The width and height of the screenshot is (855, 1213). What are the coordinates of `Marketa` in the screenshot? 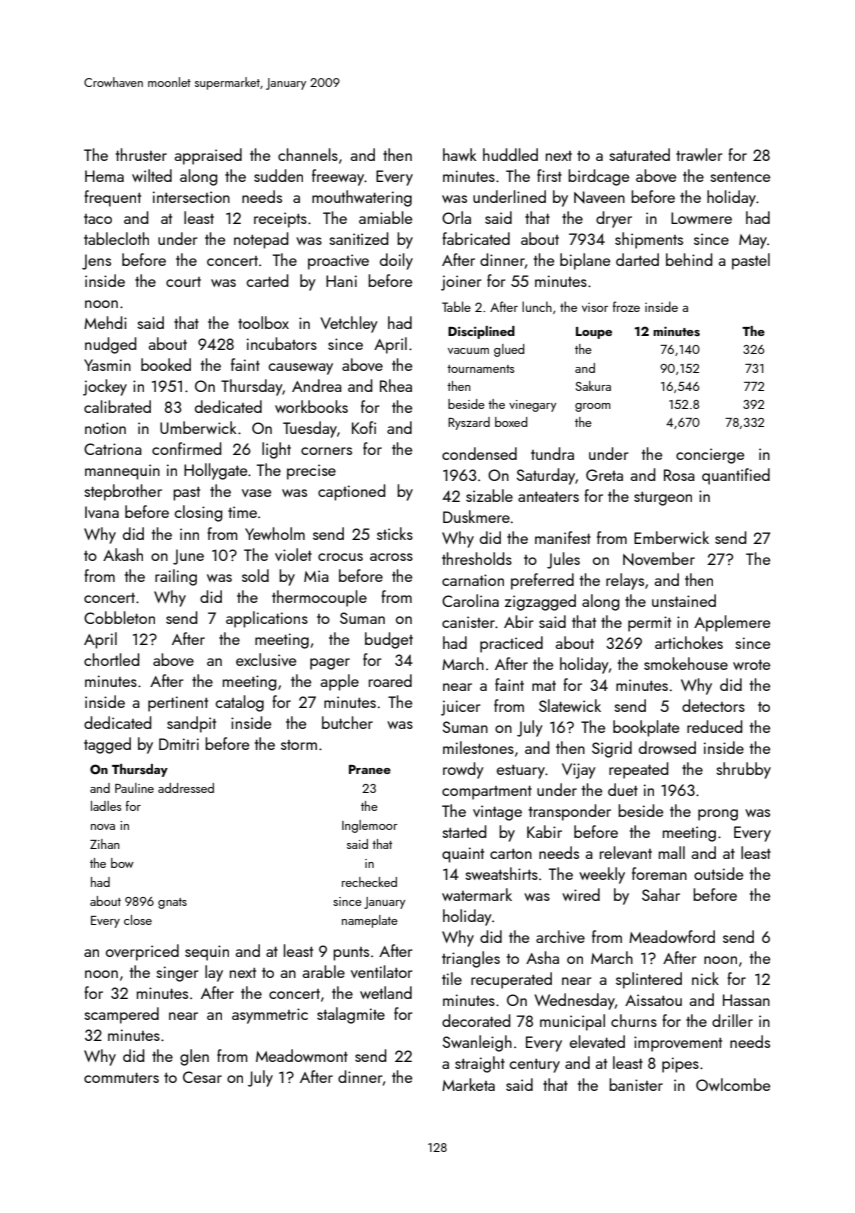 It's located at (468, 1084).
